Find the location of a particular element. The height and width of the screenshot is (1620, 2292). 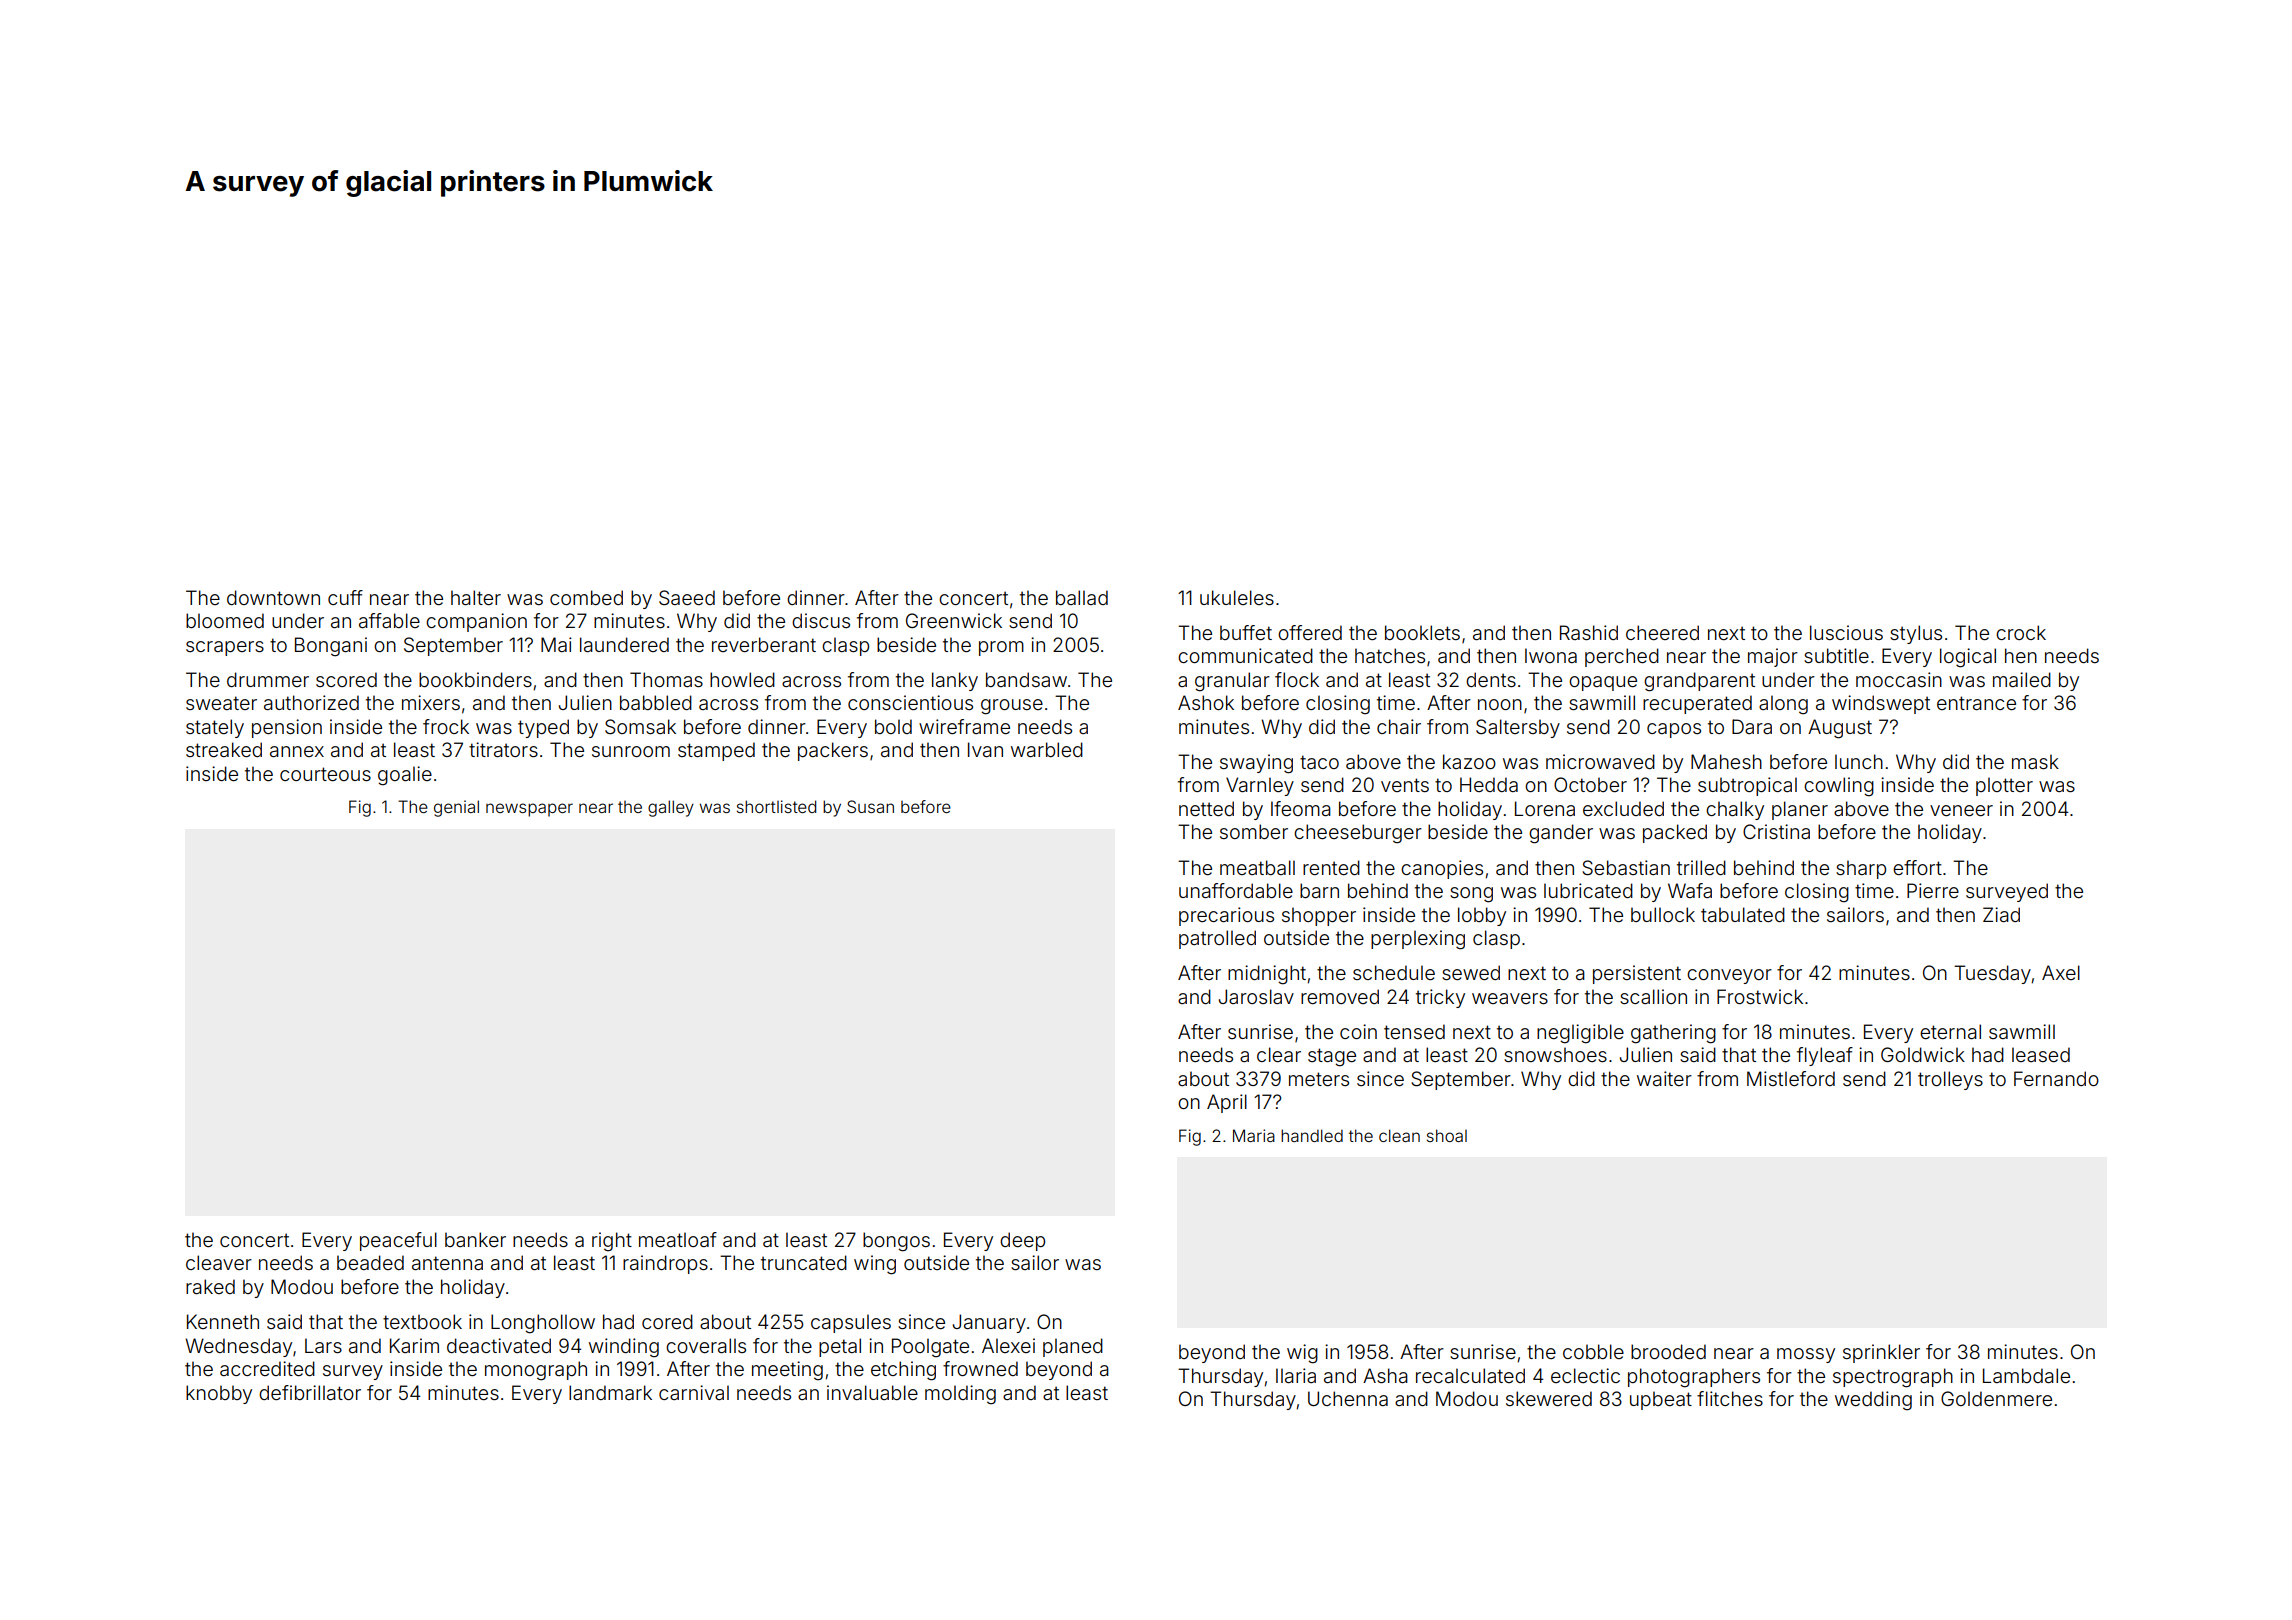

ukuleles is located at coordinates (1237, 597).
